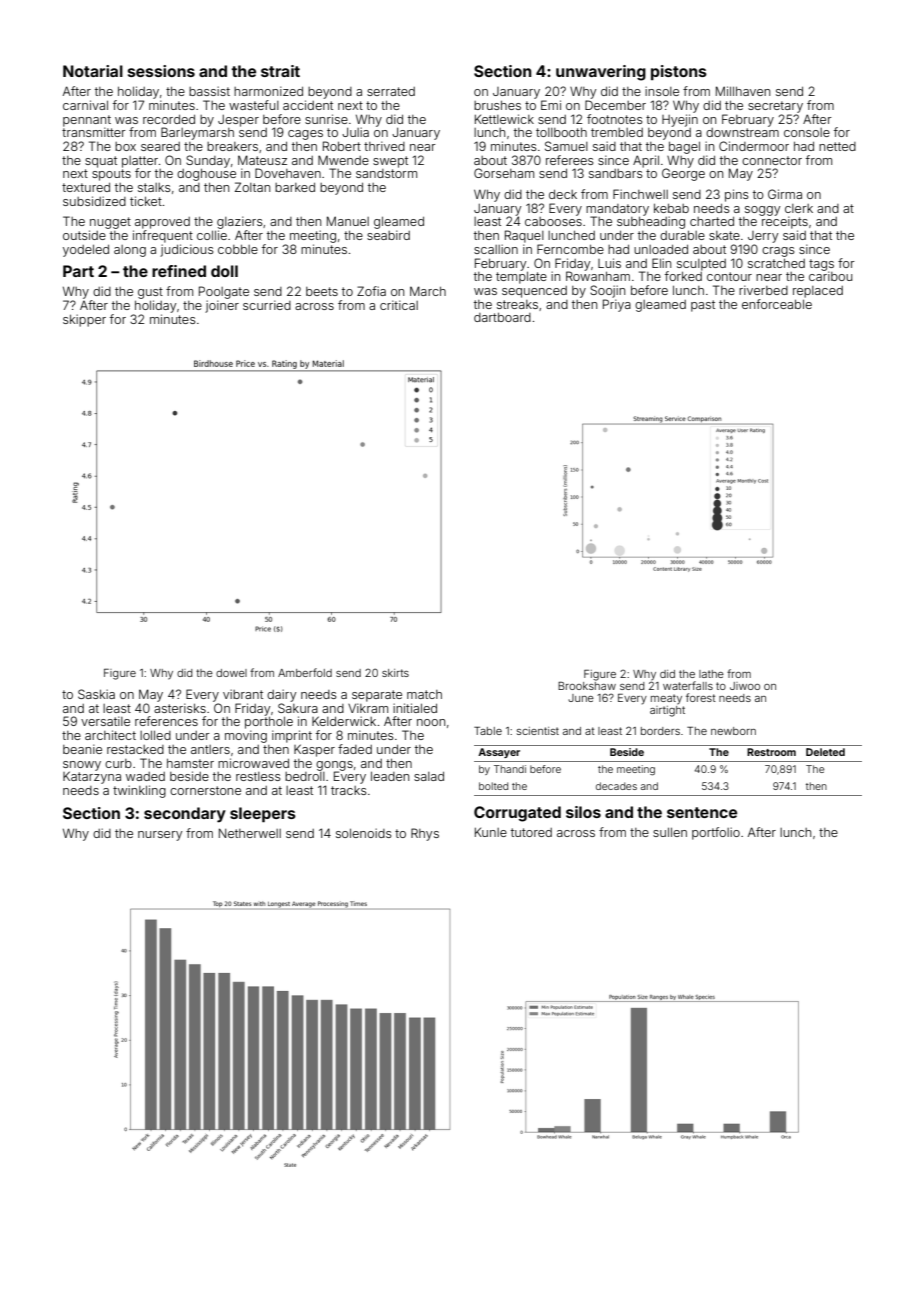 This screenshot has height=1308, width=924. Describe the element at coordinates (395, 673) in the screenshot. I see `skirts` at that location.
